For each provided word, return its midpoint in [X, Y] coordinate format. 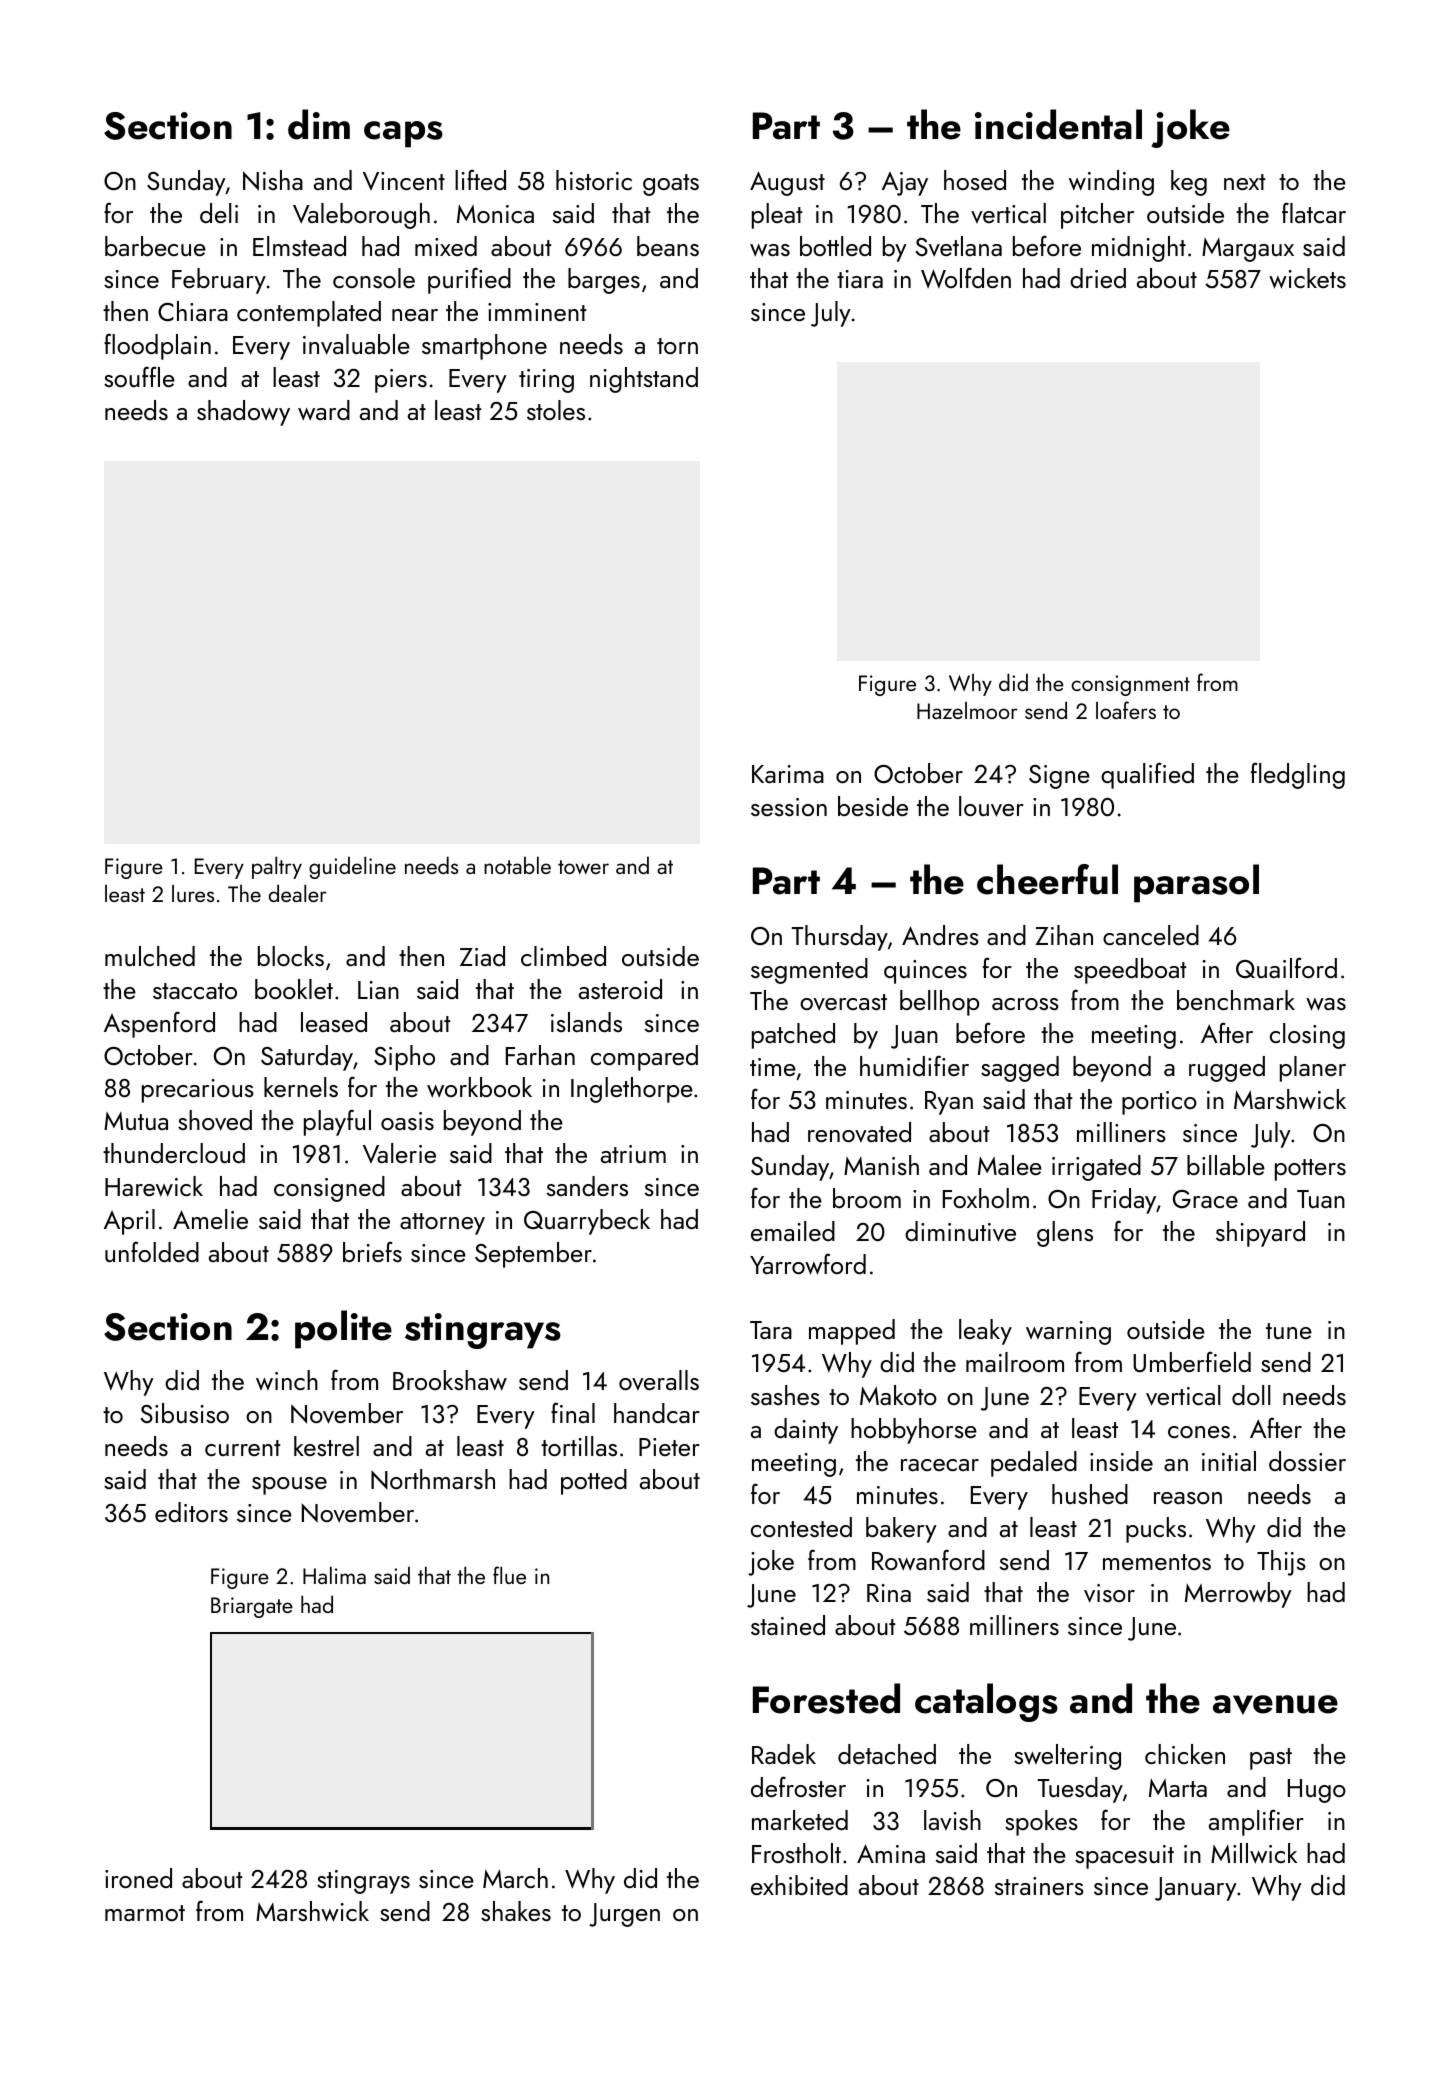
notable [517, 865]
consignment [1130, 685]
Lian [378, 990]
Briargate [252, 1607]
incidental [1058, 124]
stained [788, 1625]
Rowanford [928, 1560]
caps [403, 134]
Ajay [905, 184]
